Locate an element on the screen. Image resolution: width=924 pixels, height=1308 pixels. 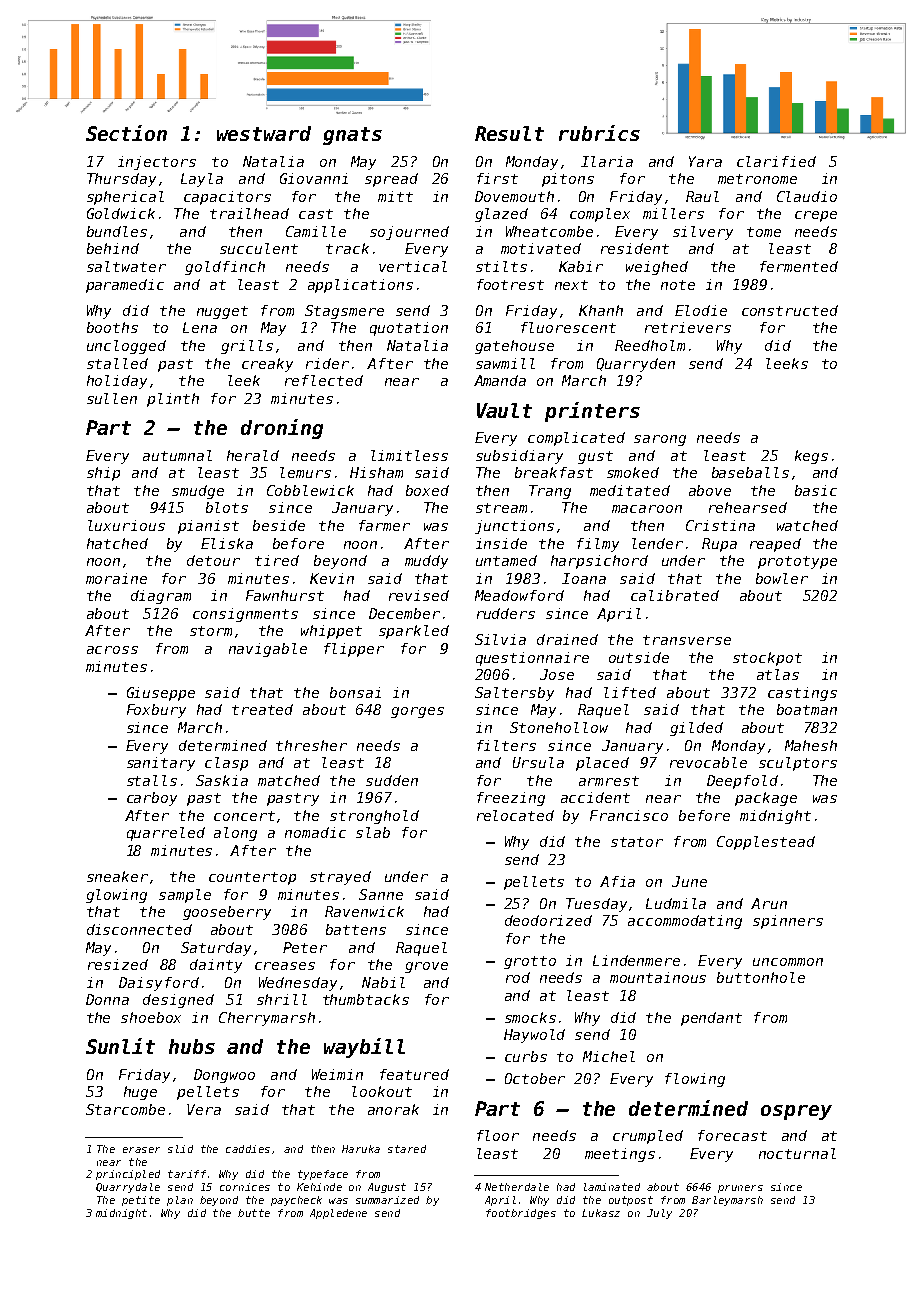
rubrics is located at coordinates (599, 133).
